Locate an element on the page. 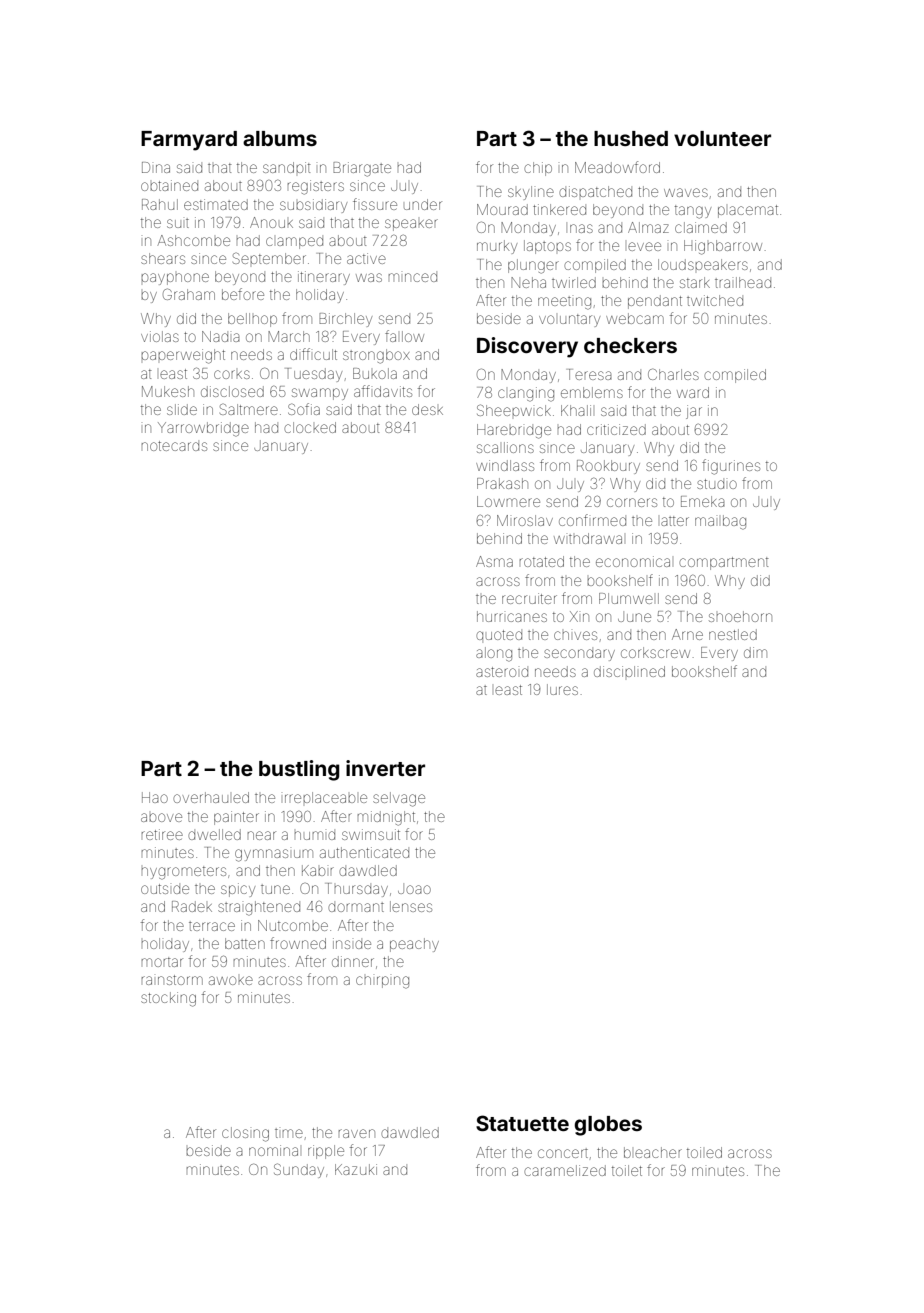  bustling is located at coordinates (299, 770).
